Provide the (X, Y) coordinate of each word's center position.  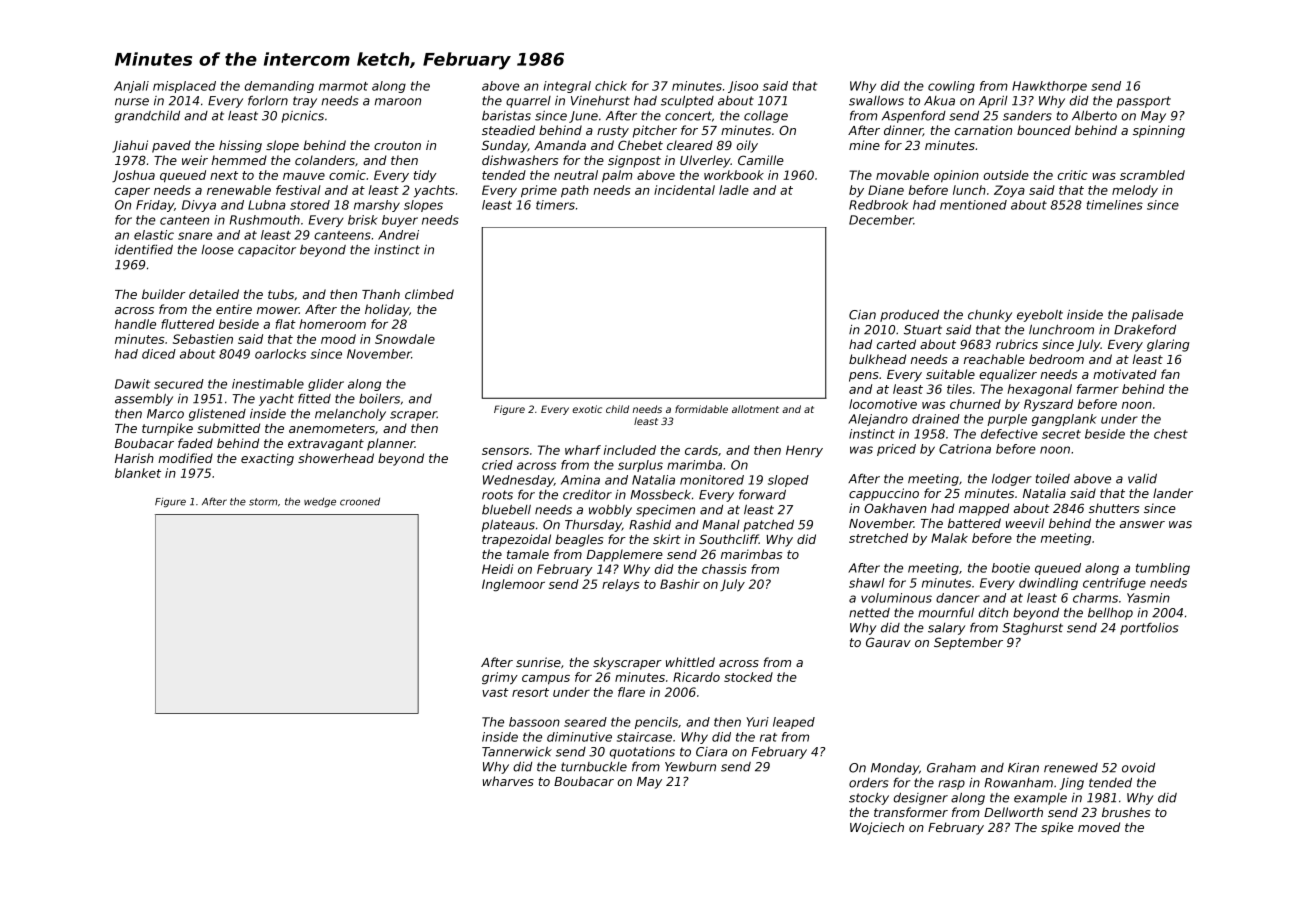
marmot (343, 86)
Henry (804, 451)
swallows (876, 101)
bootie (1011, 568)
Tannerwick (517, 752)
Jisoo (743, 87)
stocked (748, 677)
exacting (267, 459)
